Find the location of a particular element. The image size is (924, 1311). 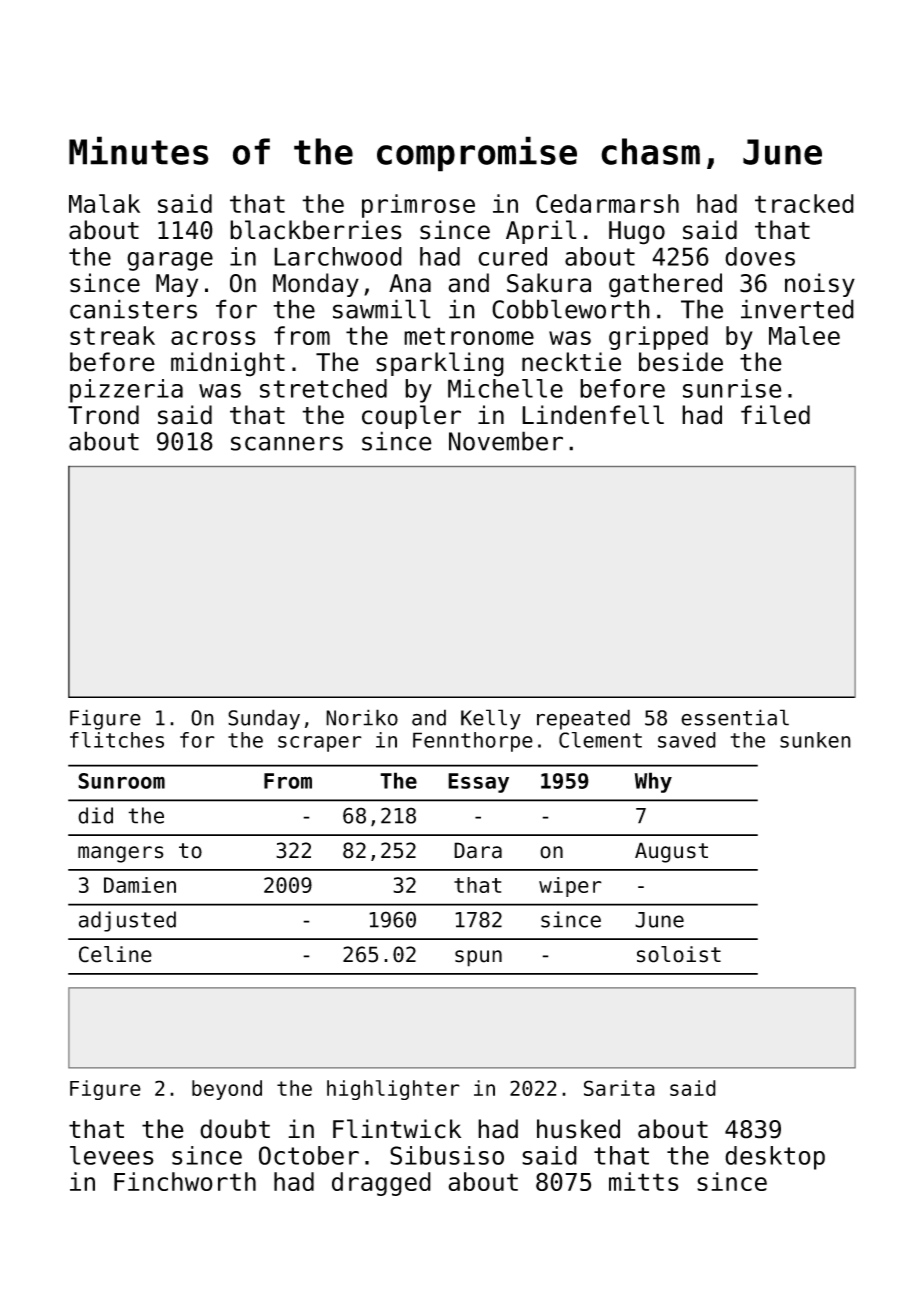

essential is located at coordinates (735, 717).
